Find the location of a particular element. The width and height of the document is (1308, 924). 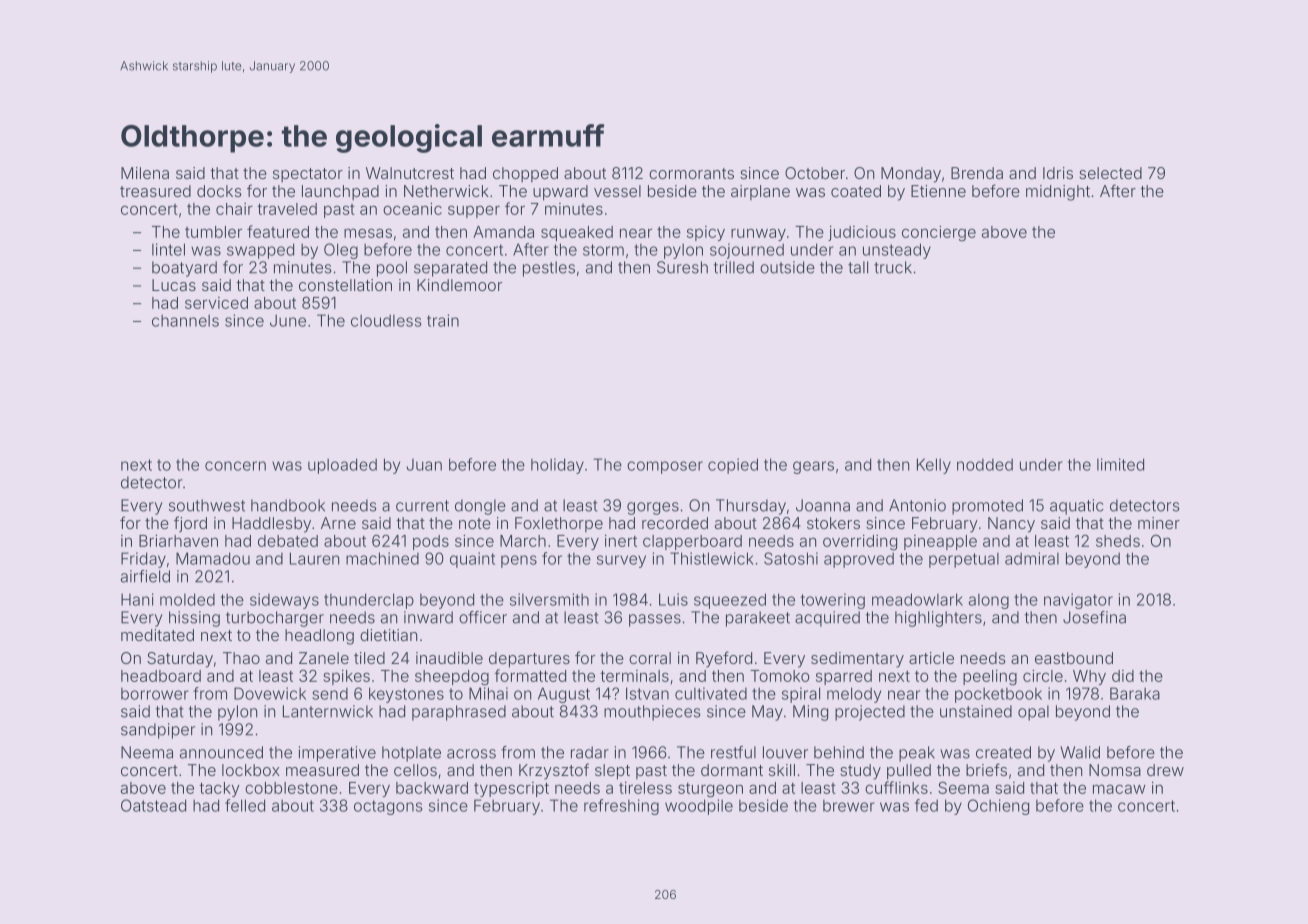

truck is located at coordinates (893, 267).
